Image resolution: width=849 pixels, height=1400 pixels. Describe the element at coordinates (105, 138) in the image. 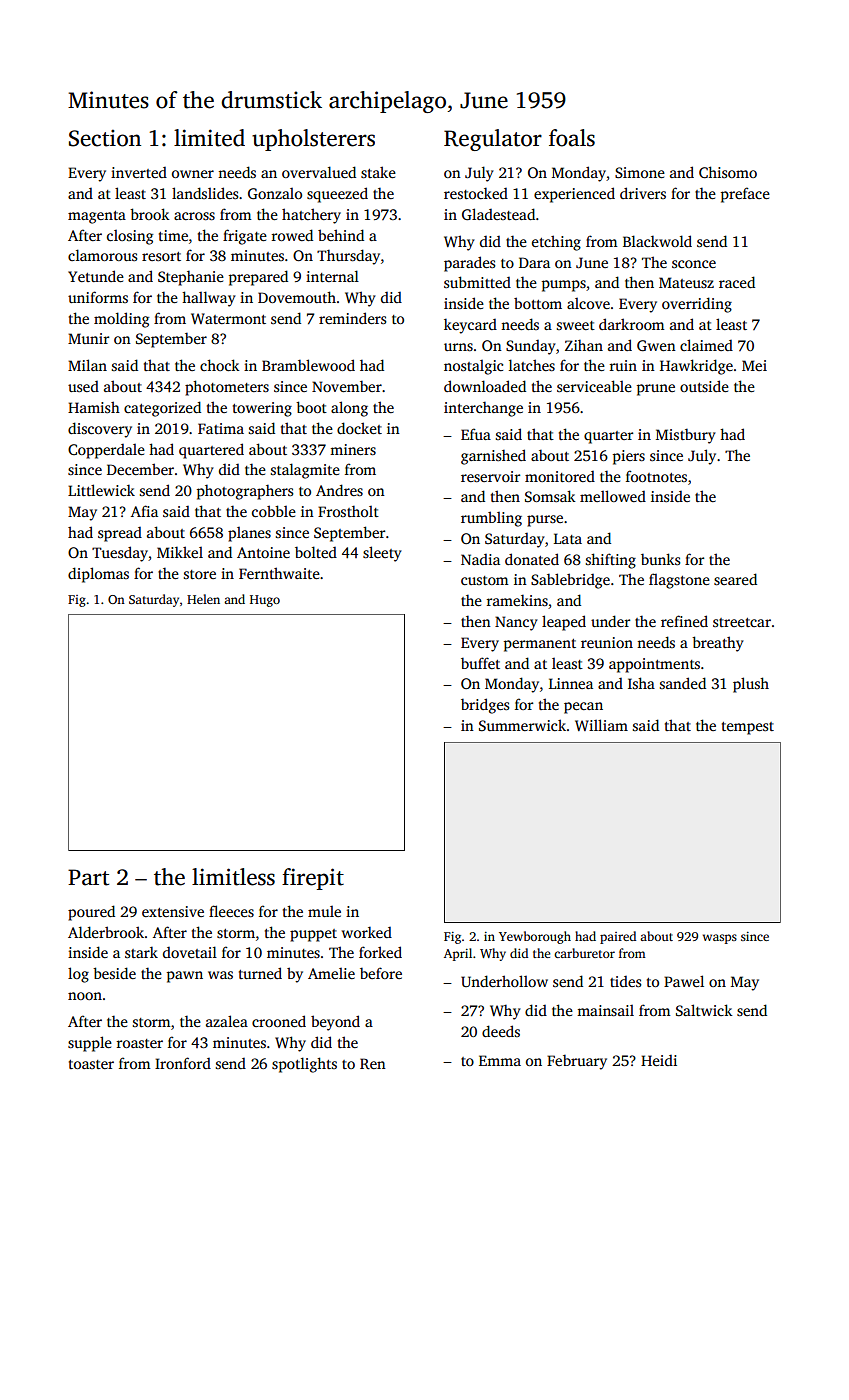

I see `Section` at that location.
